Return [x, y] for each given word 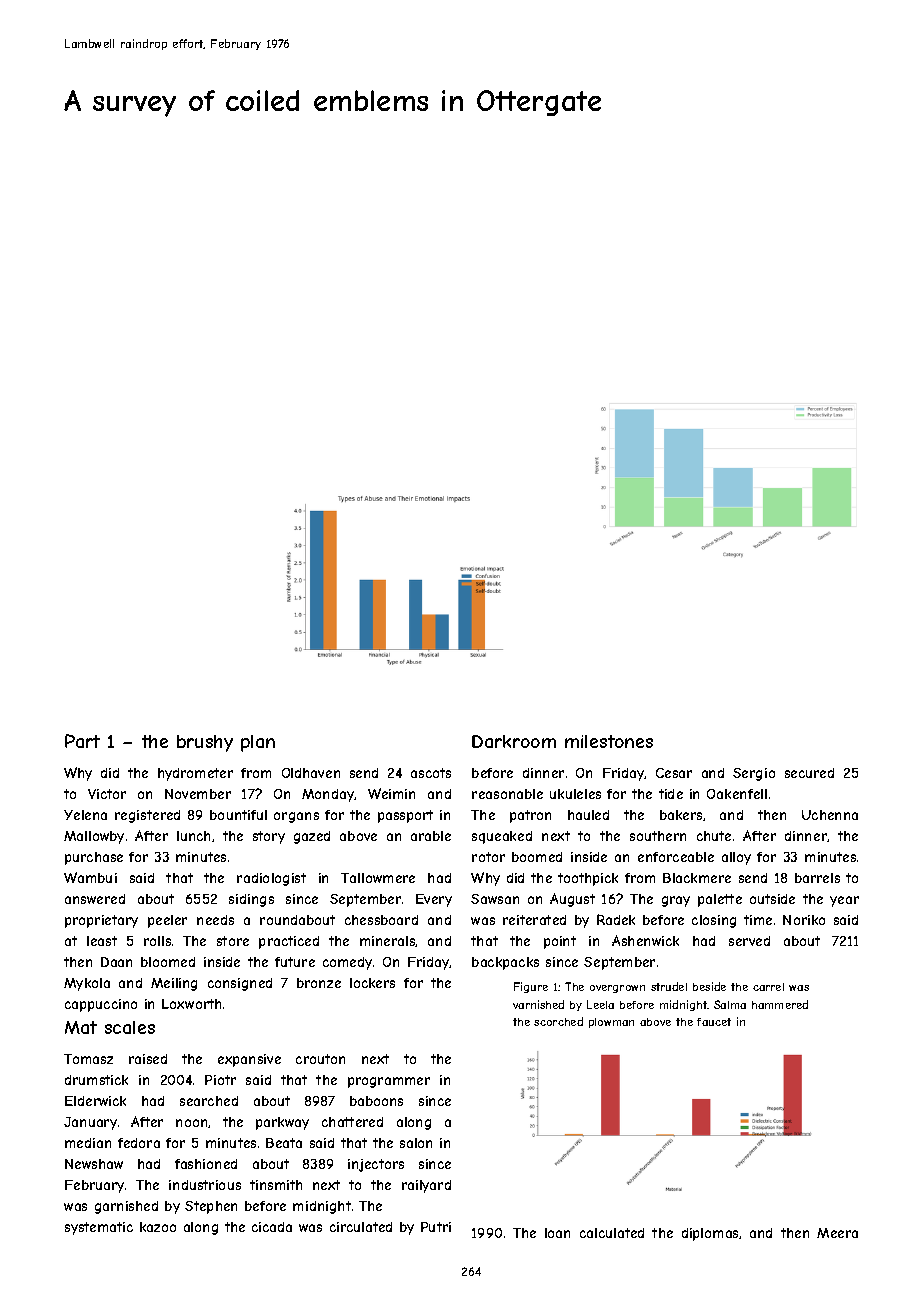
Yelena [85, 815]
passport [405, 816]
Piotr [220, 1080]
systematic [99, 1228]
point [560, 942]
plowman [611, 1023]
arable [431, 836]
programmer [389, 1082]
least [102, 941]
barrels [817, 878]
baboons [376, 1101]
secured [809, 773]
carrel [768, 987]
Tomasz [88, 1059]
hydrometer [195, 774]
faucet [714, 1022]
